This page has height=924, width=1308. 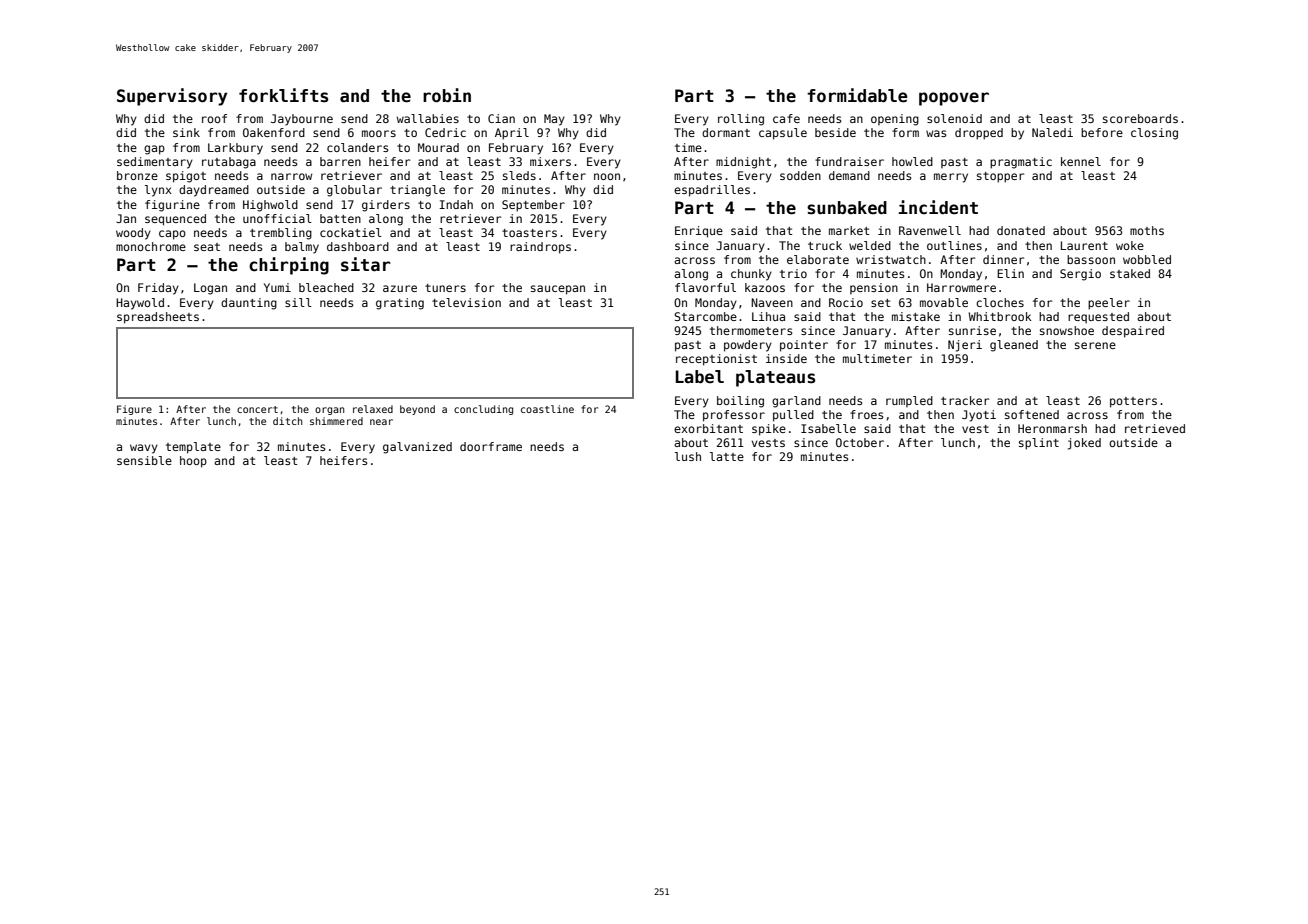 I want to click on Figure, so click(x=134, y=410).
